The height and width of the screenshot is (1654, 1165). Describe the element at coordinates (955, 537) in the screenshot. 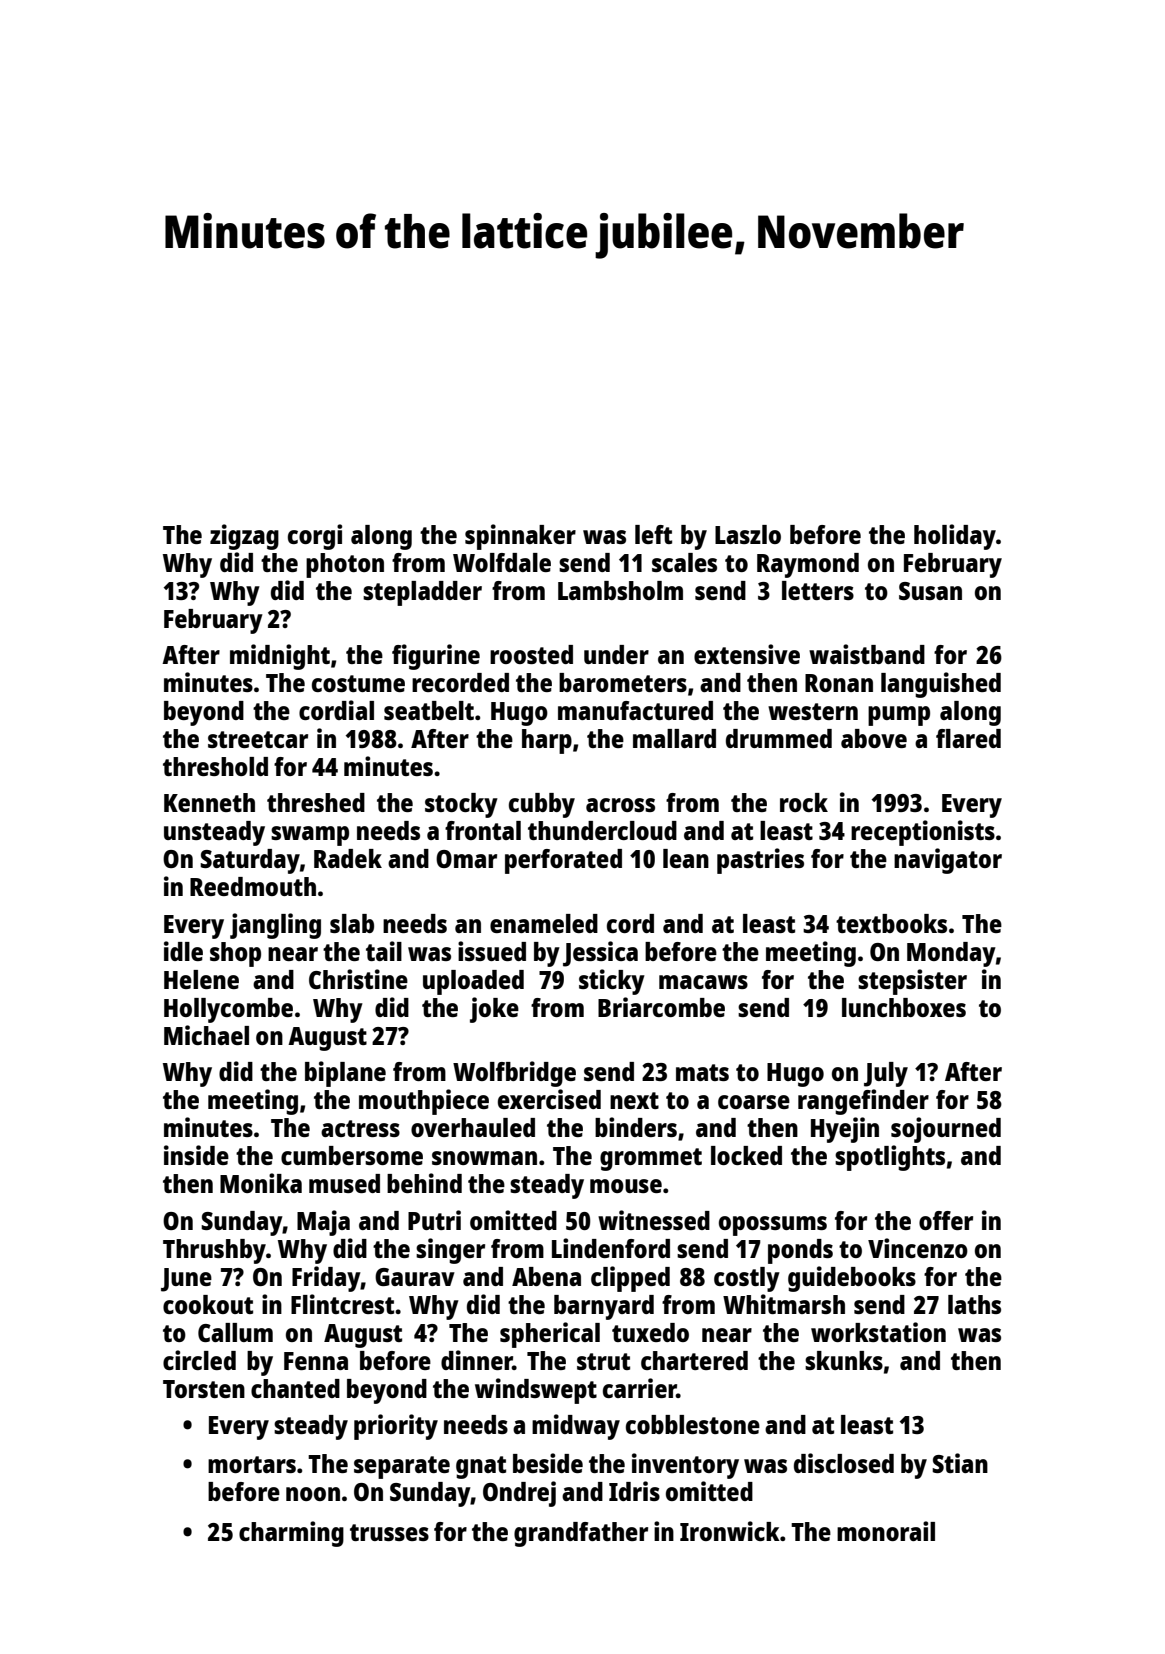

I see `holiday` at that location.
